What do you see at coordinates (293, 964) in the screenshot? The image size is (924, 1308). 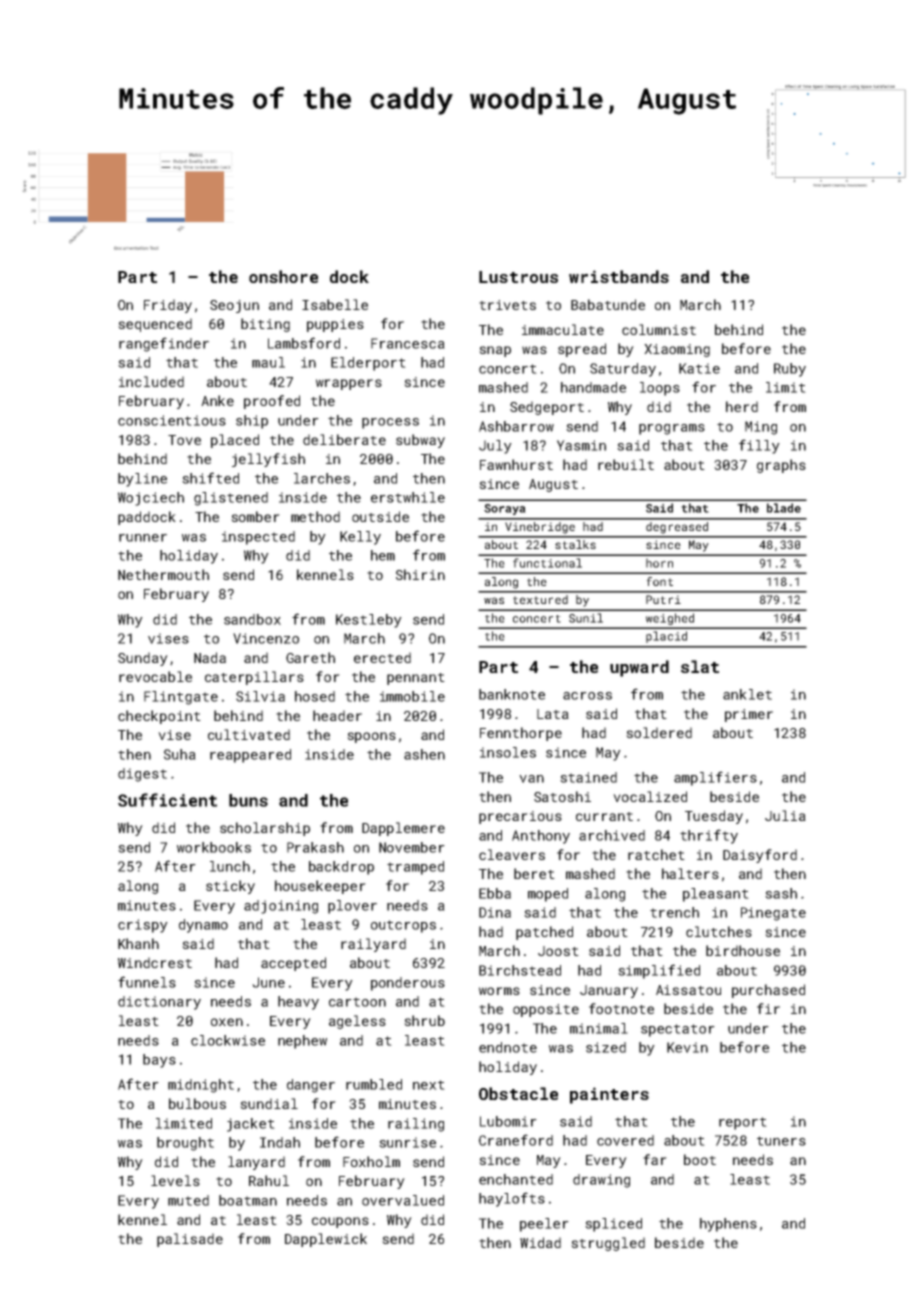 I see `accepted` at bounding box center [293, 964].
